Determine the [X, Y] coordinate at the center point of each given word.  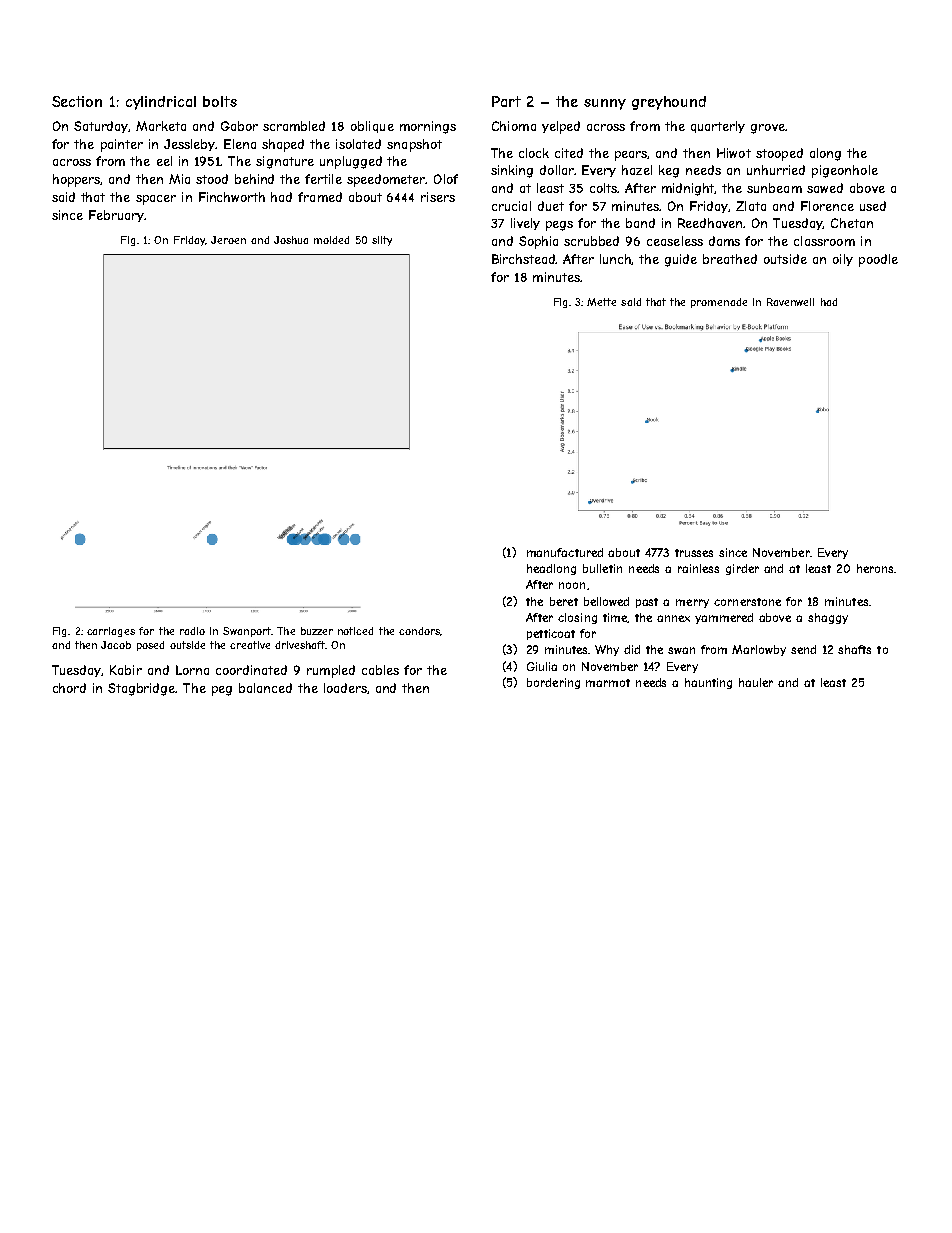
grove [768, 129]
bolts [220, 101]
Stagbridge [142, 689]
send [803, 649]
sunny [605, 104]
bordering [553, 683]
